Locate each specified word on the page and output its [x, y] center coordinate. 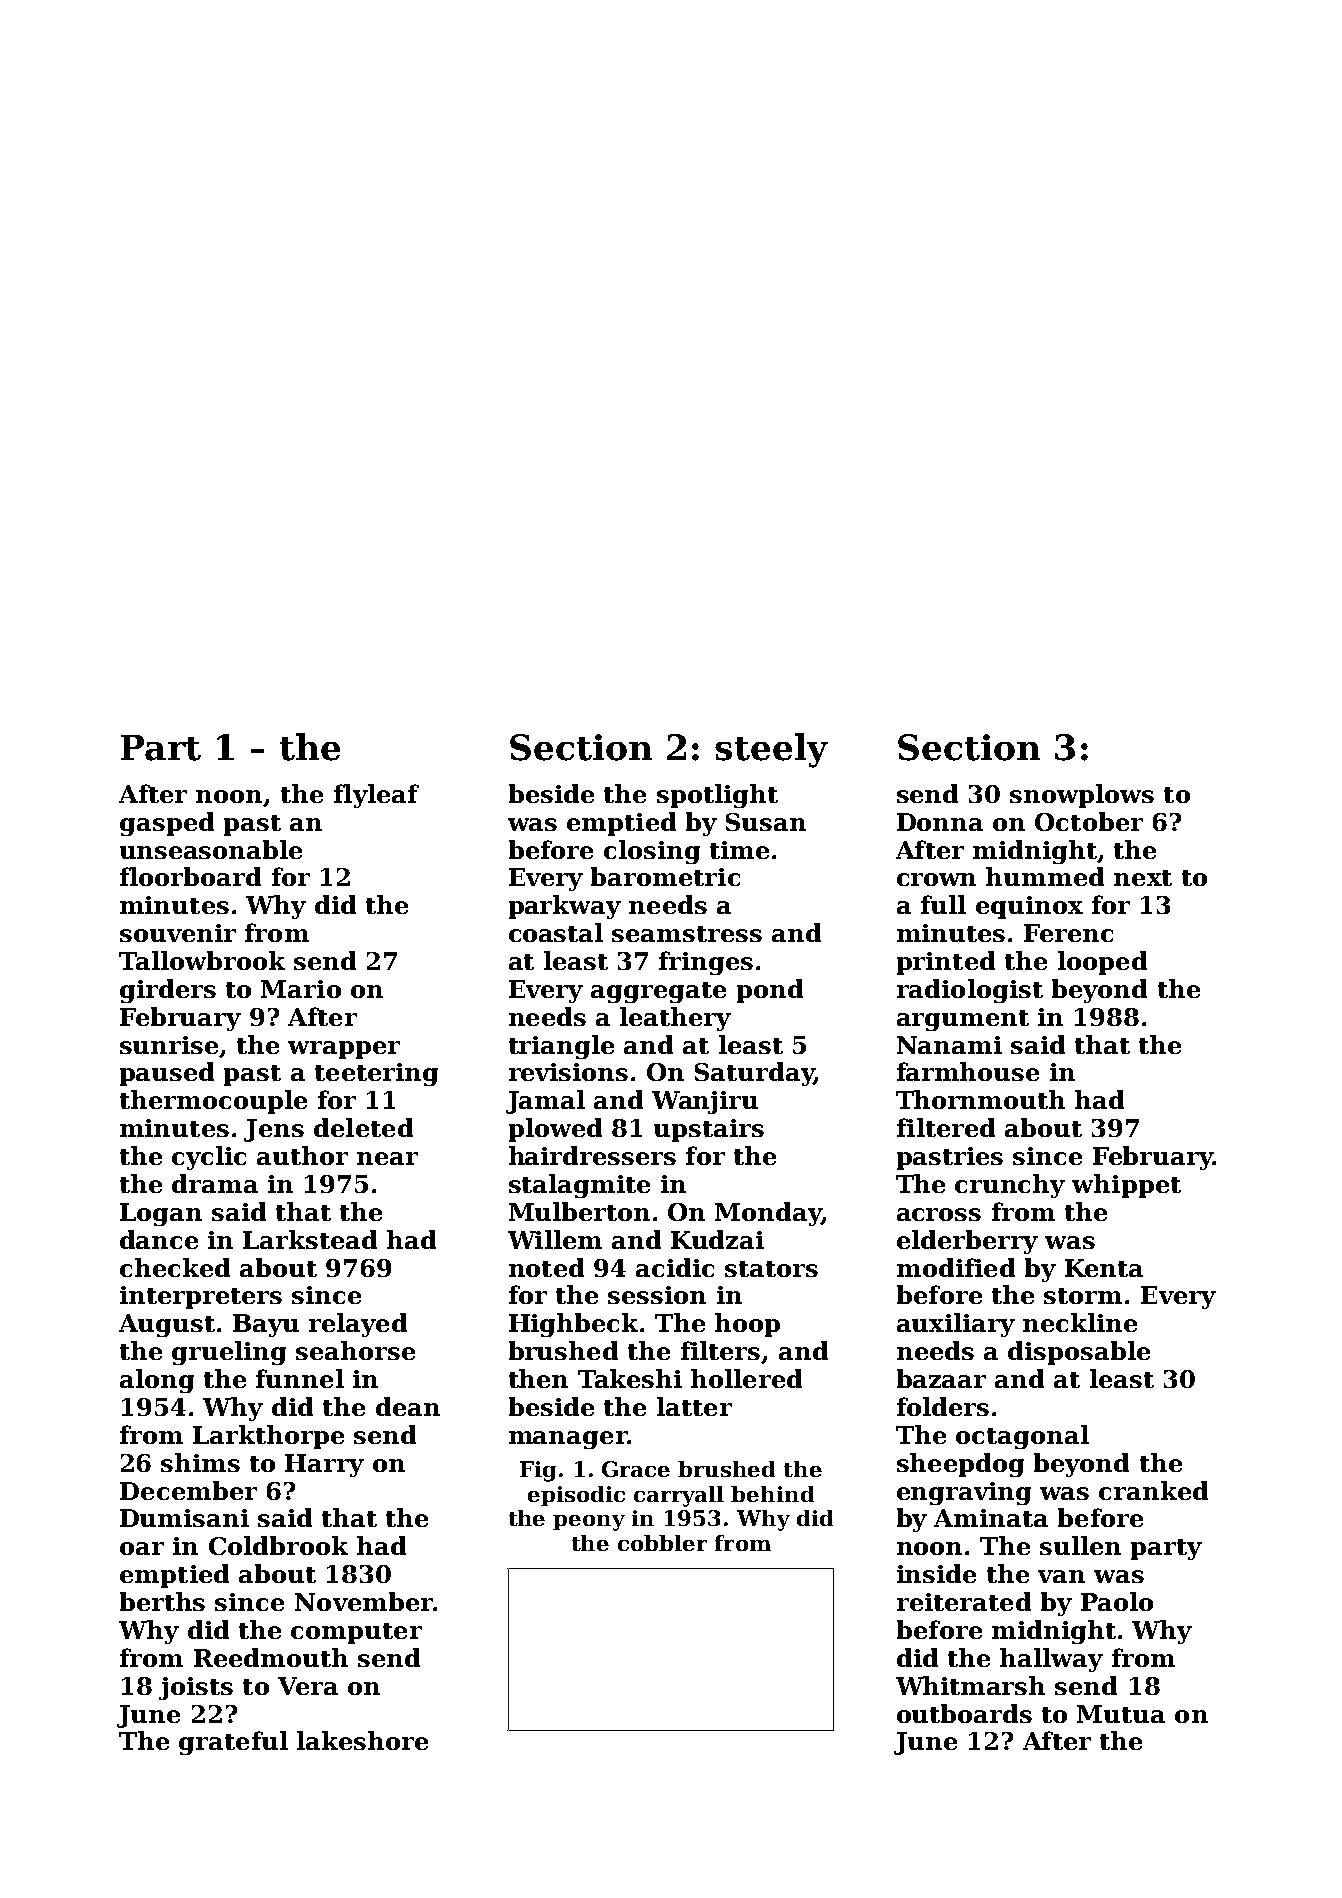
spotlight [717, 796]
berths [162, 1601]
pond [770, 991]
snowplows [1082, 796]
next [1143, 878]
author [302, 1155]
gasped [167, 824]
